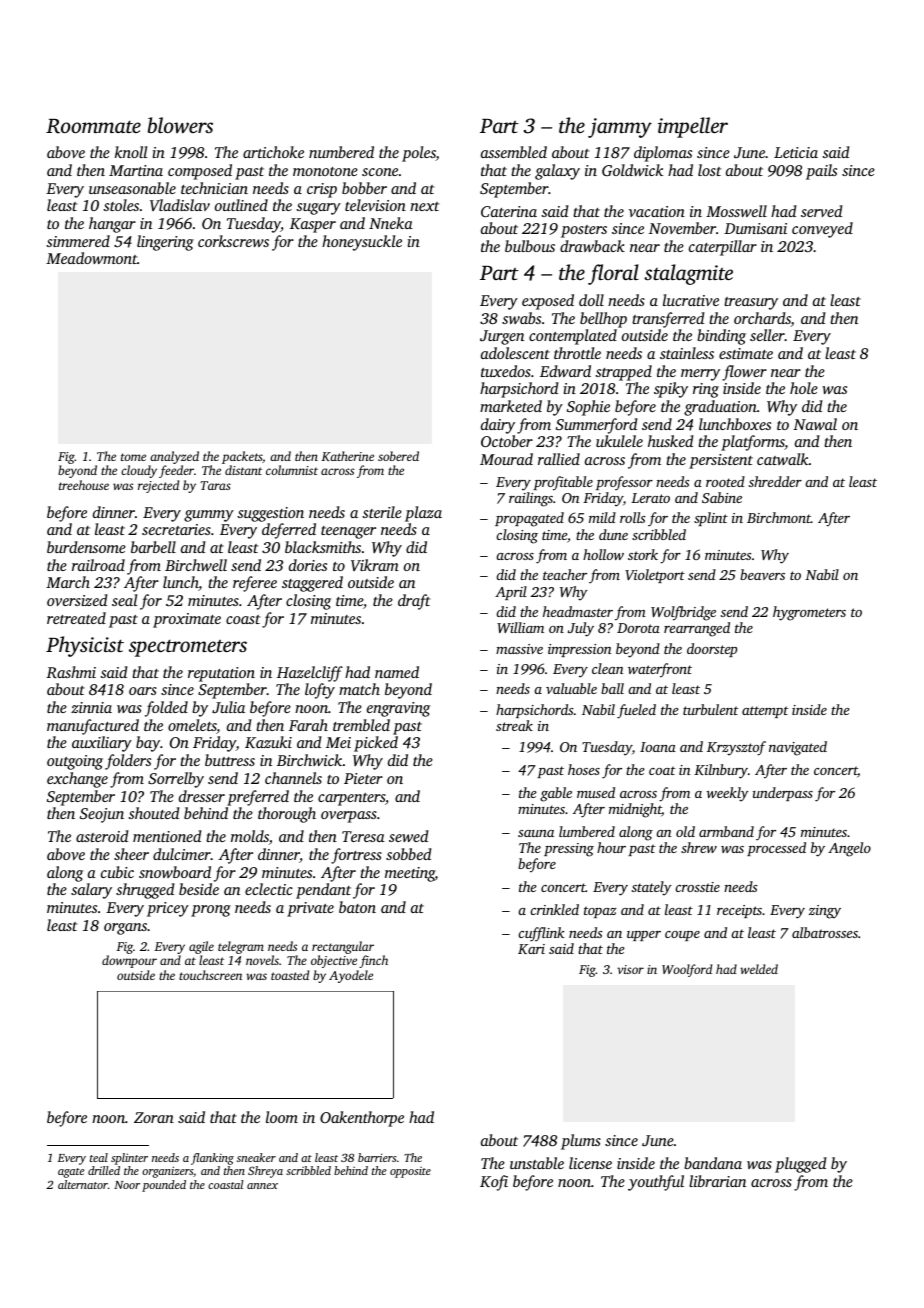 The height and width of the image is (1308, 924). I want to click on alternator, so click(83, 1184).
